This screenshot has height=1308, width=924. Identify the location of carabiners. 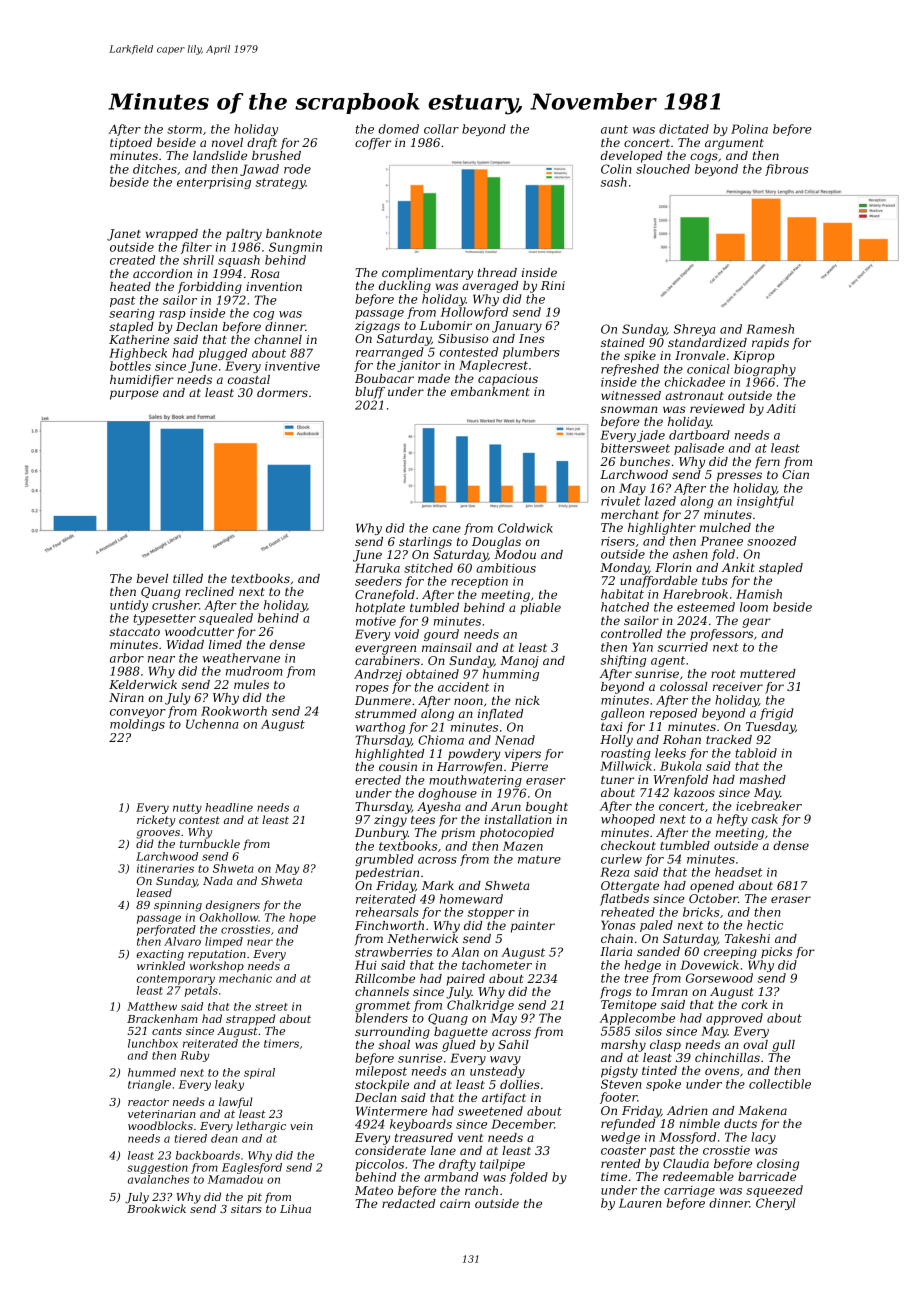
(387, 660).
